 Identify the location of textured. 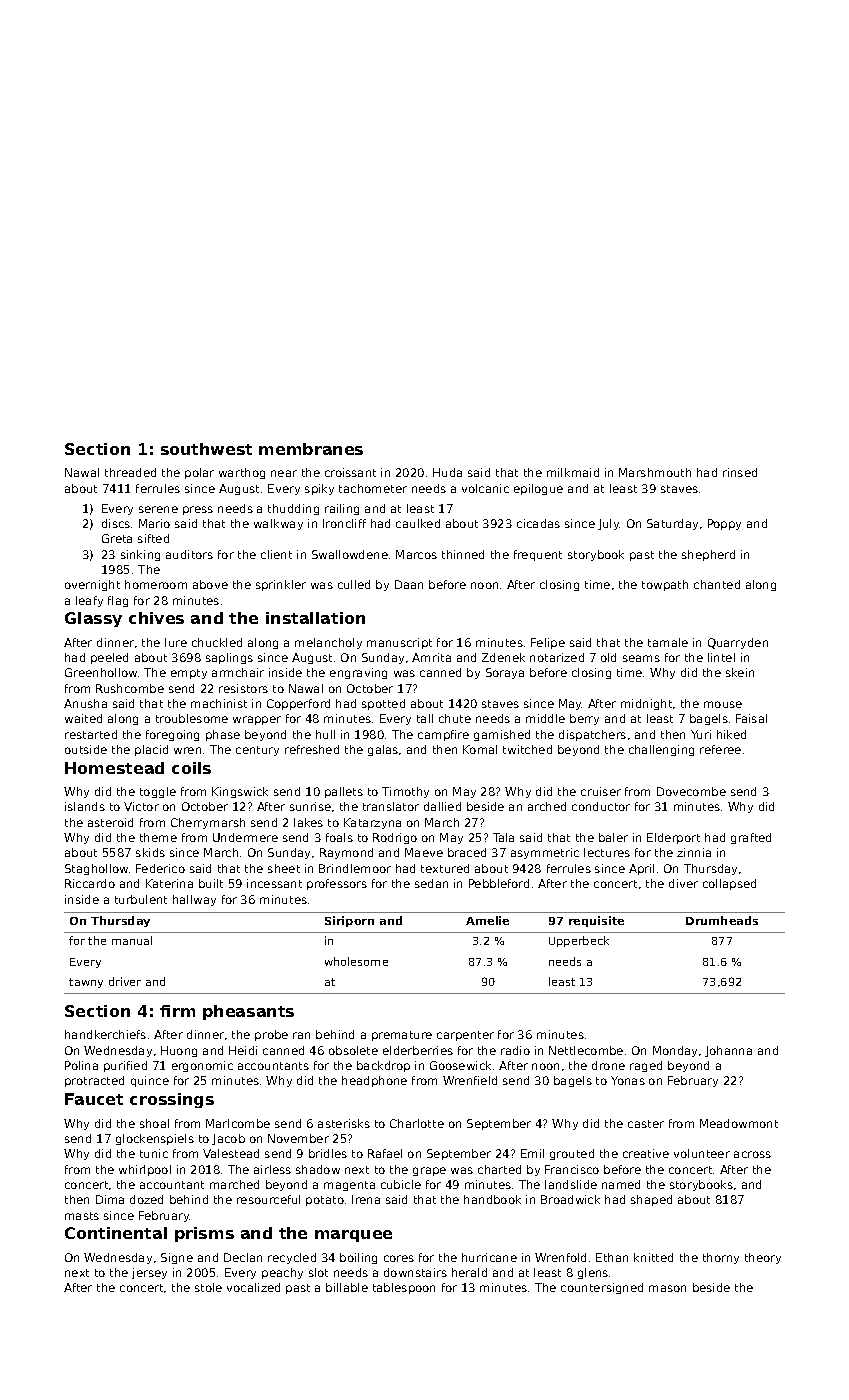
(445, 868).
